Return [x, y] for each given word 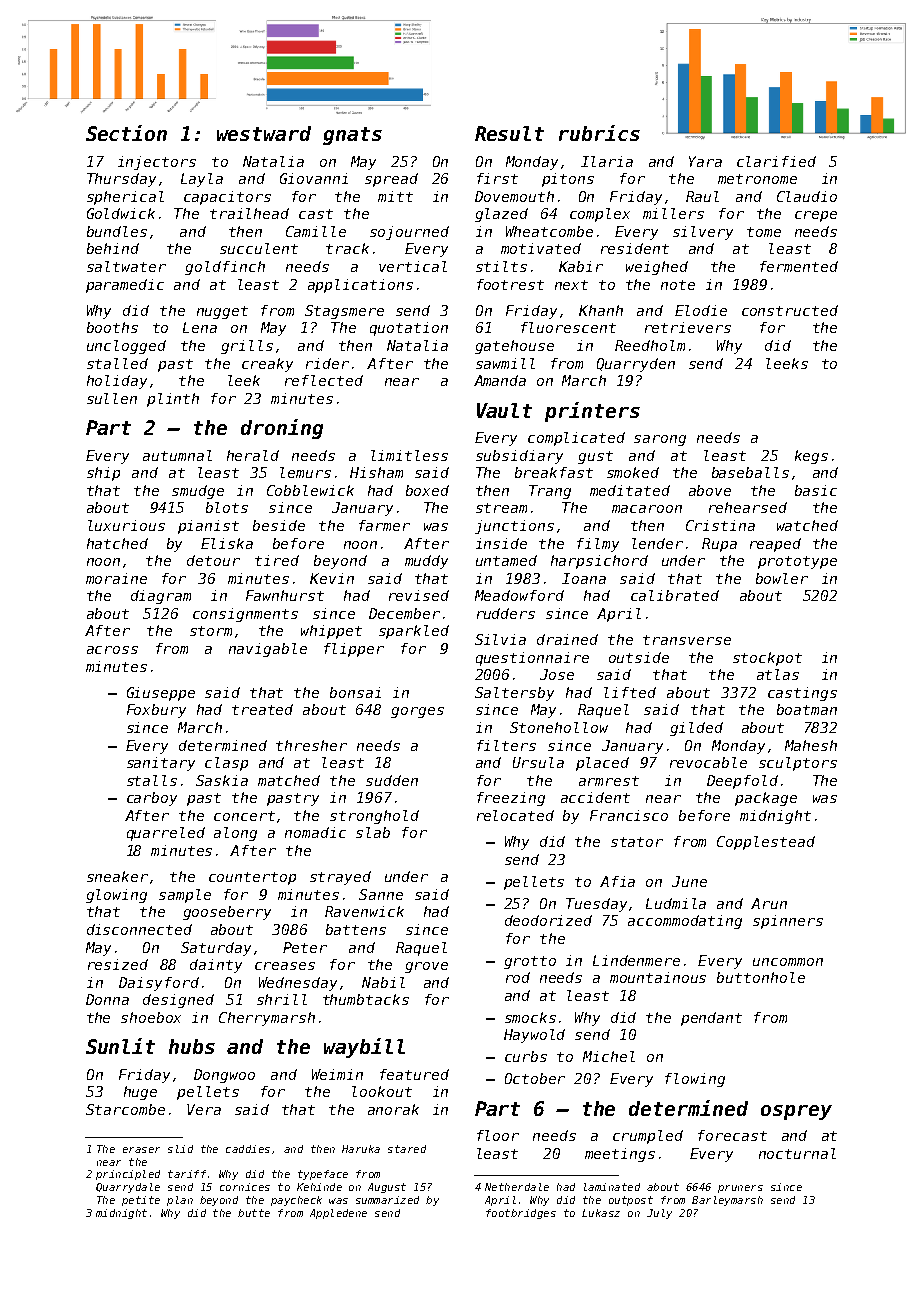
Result [509, 133]
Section [126, 133]
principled [128, 1175]
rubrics [599, 133]
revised [419, 595]
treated [262, 709]
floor [498, 1135]
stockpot [767, 659]
